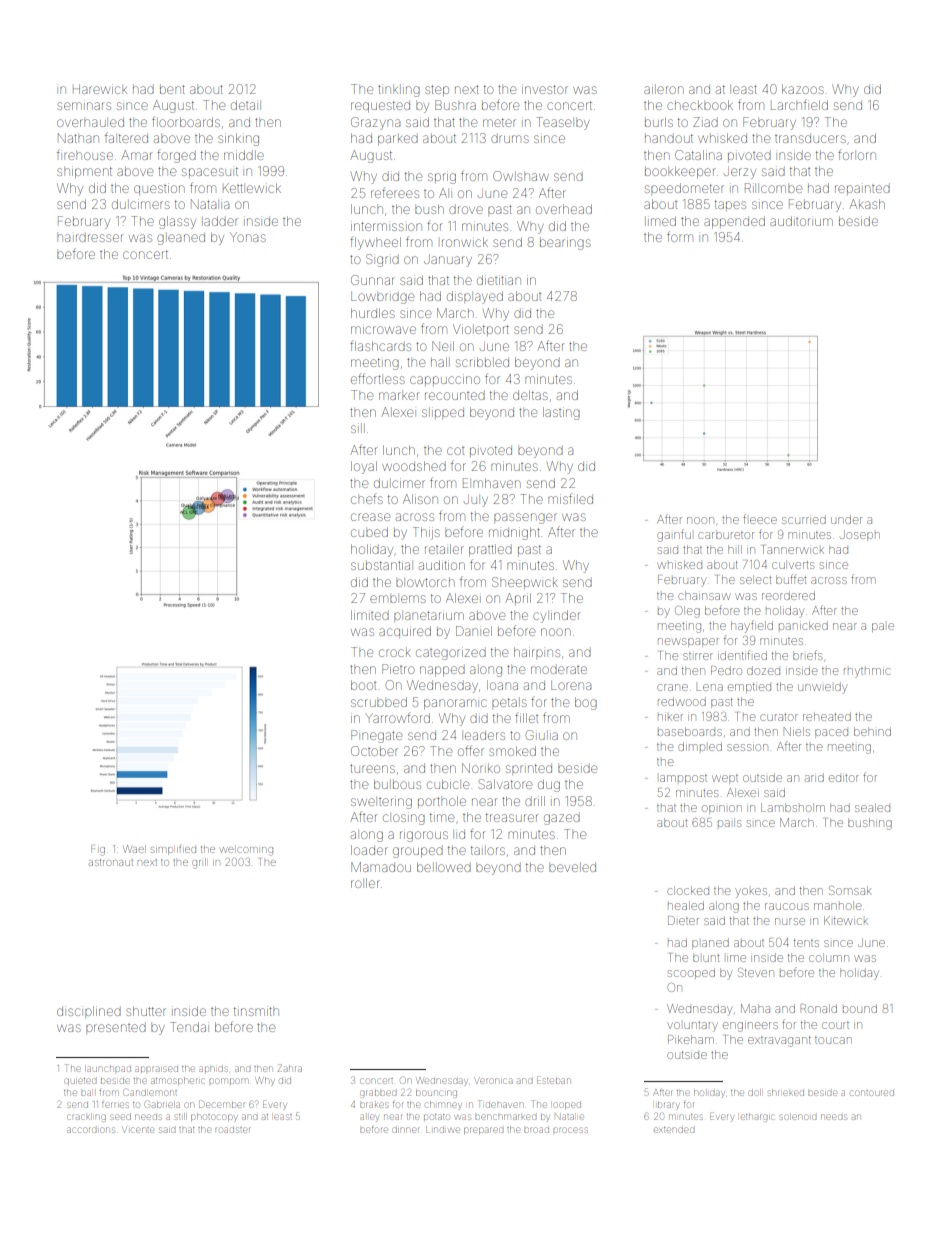 The width and height of the screenshot is (952, 1233). Describe the element at coordinates (862, 189) in the screenshot. I see `repainted` at that location.
